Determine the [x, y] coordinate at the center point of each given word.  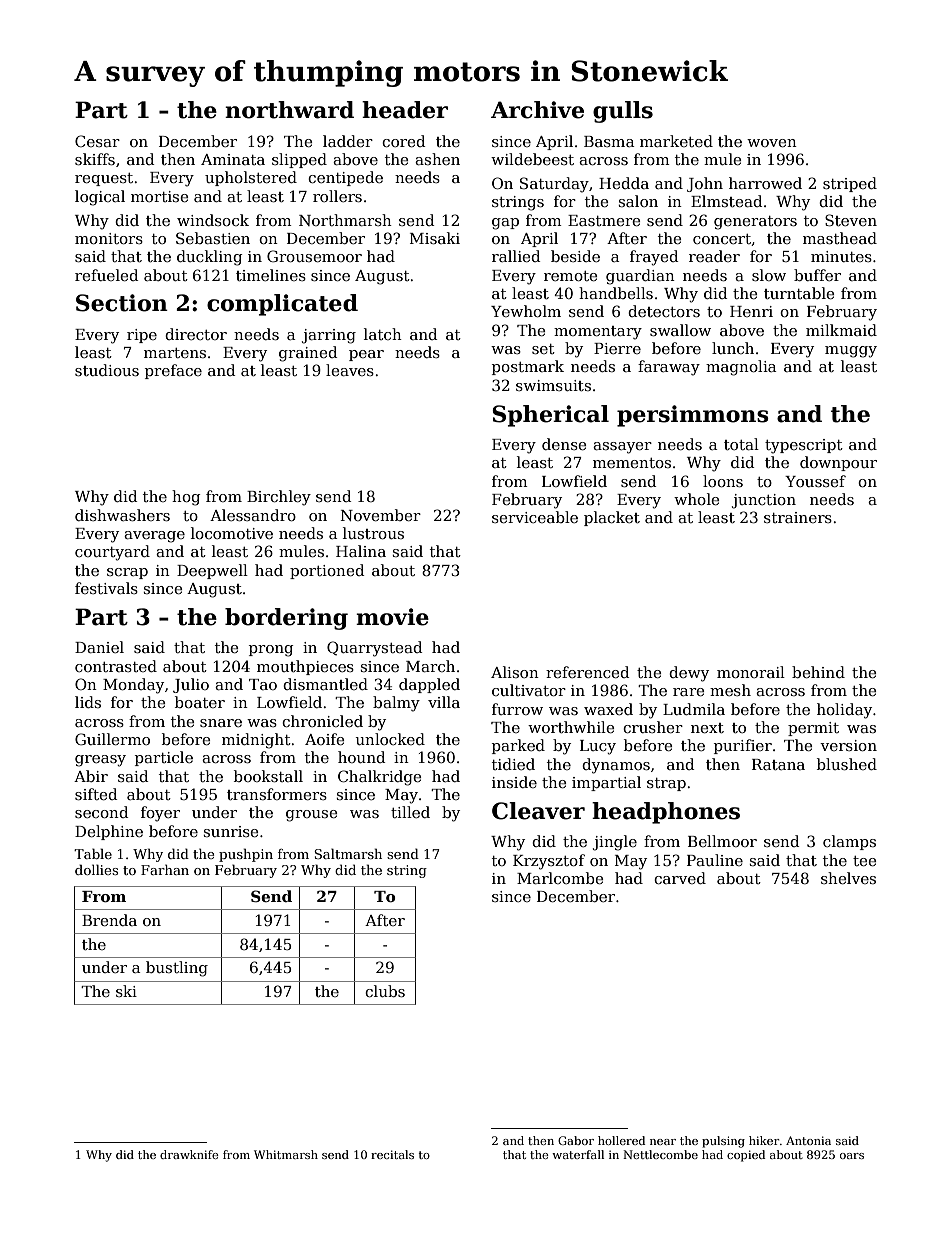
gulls [623, 112]
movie [392, 617]
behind [818, 672]
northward [289, 110]
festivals [106, 588]
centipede [345, 178]
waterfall [578, 1154]
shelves [848, 878]
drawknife [189, 1154]
